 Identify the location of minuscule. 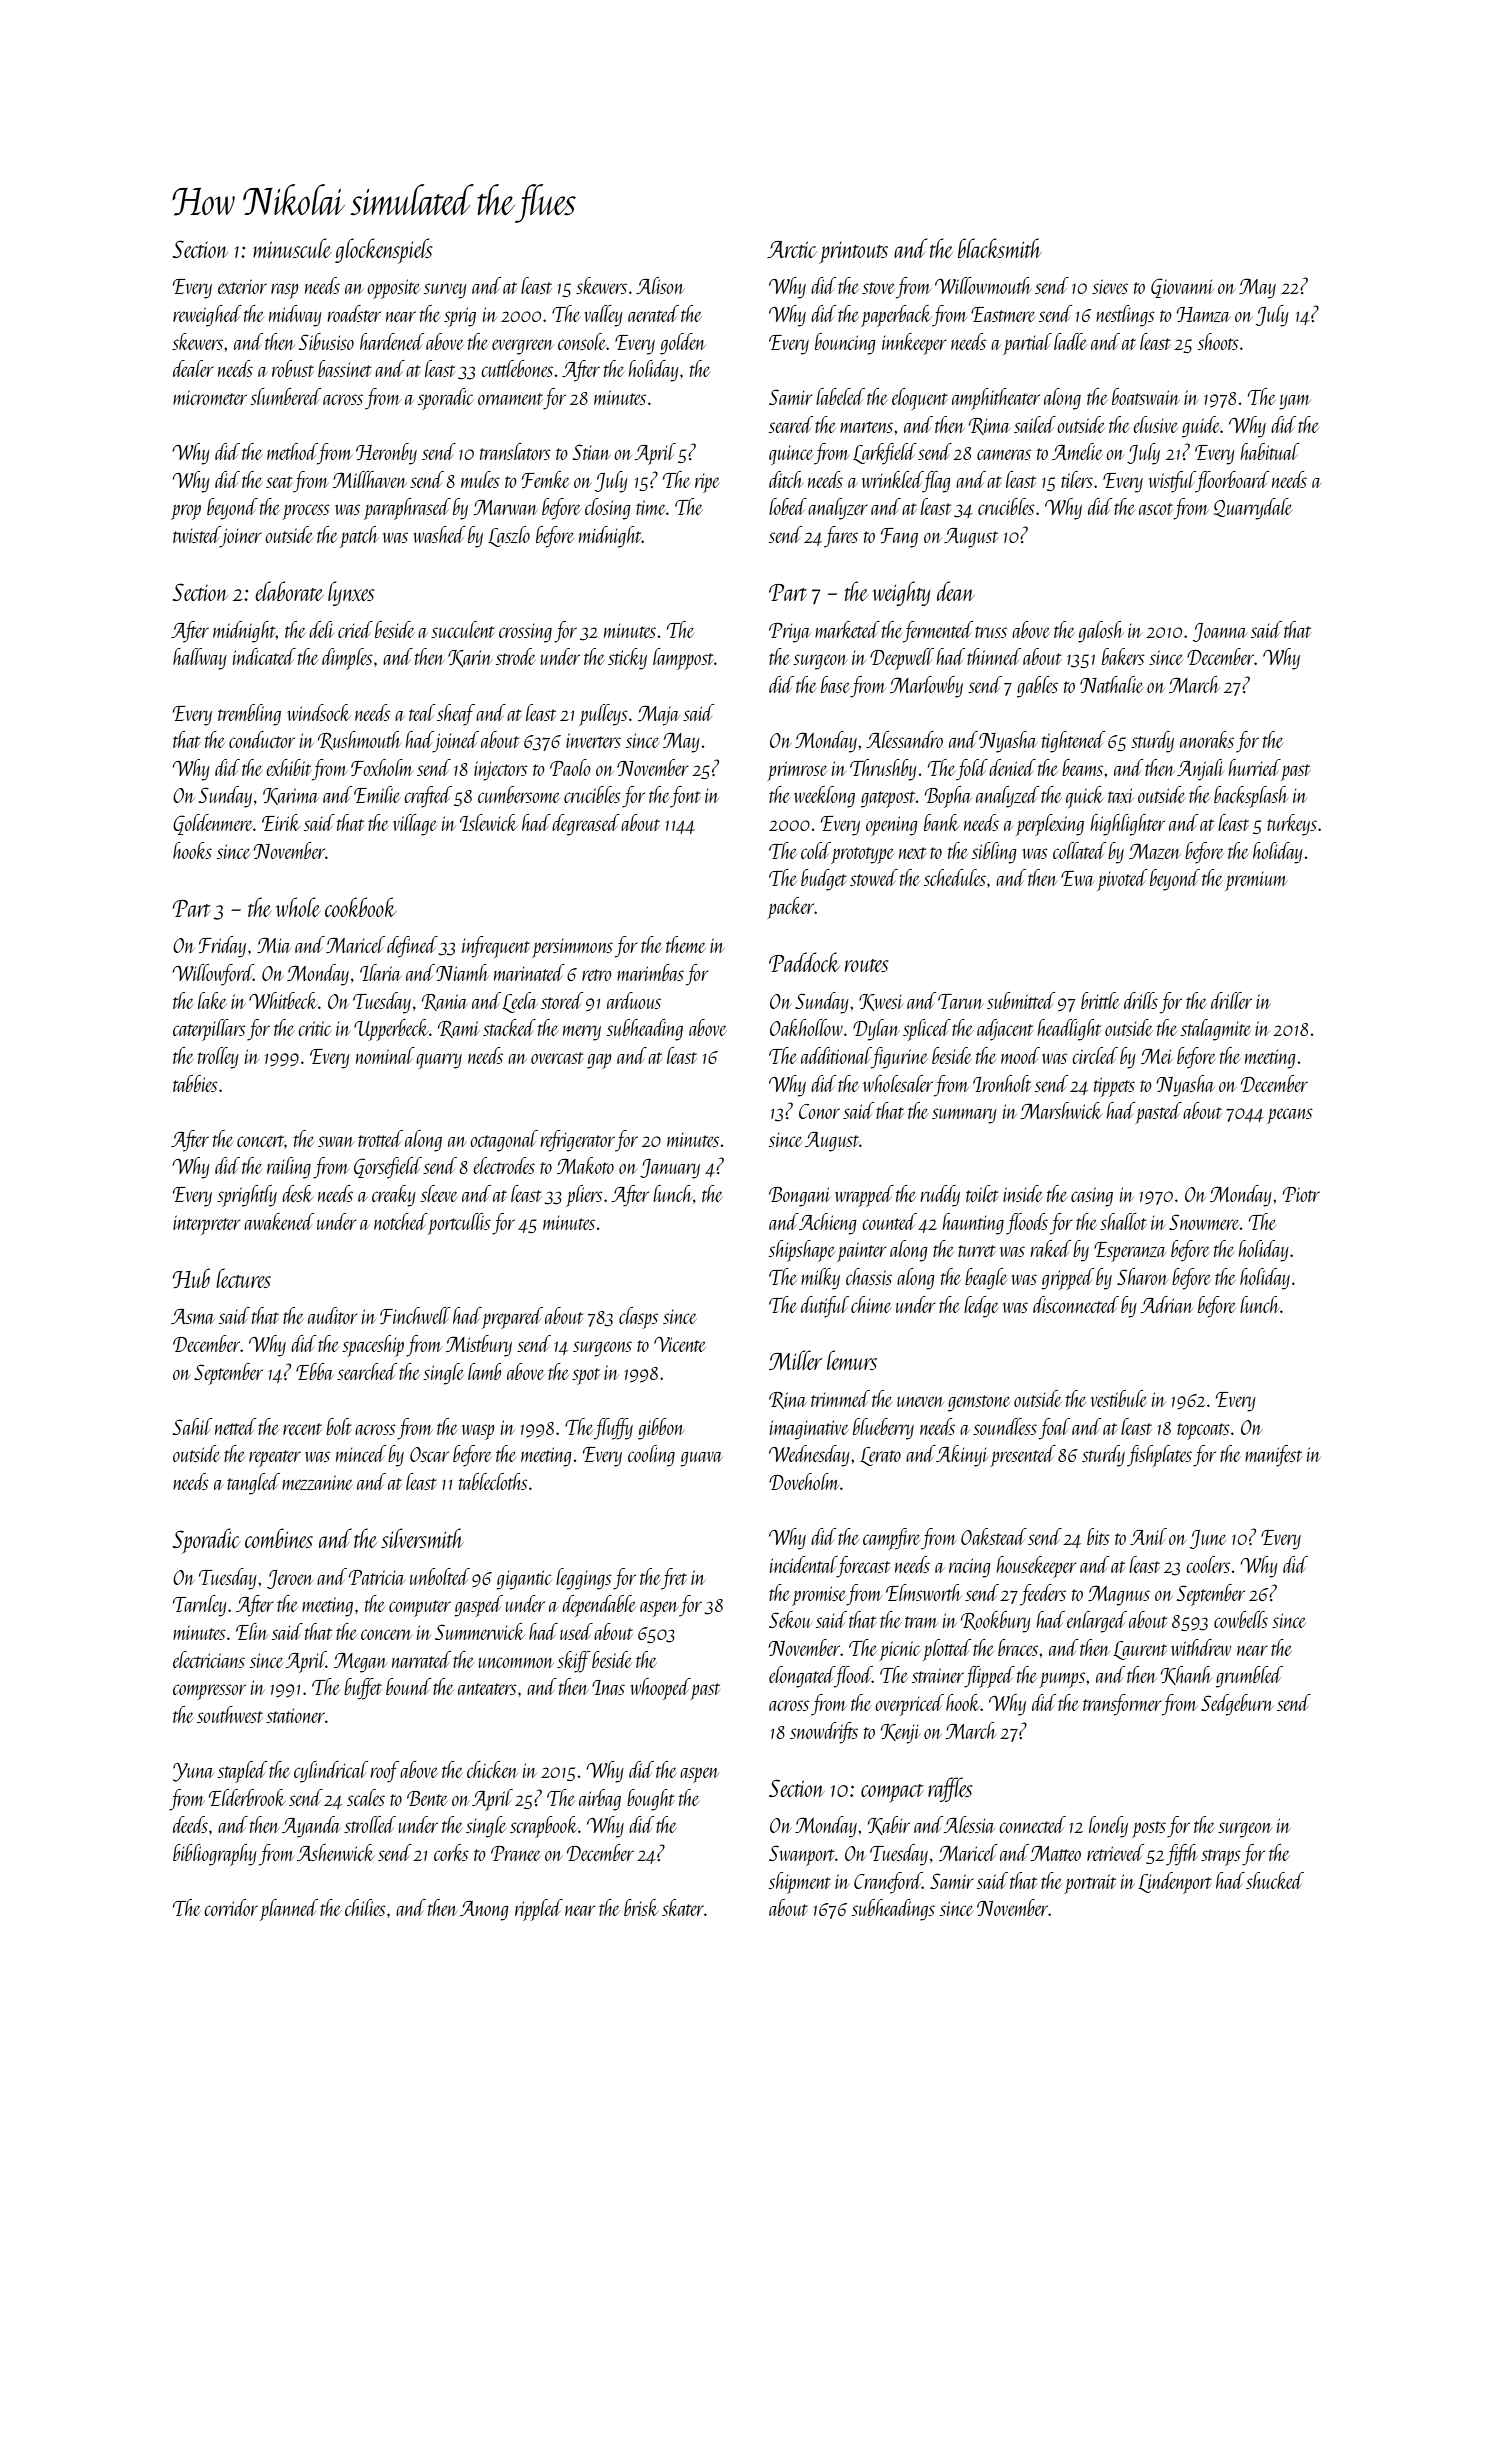
(292, 248).
